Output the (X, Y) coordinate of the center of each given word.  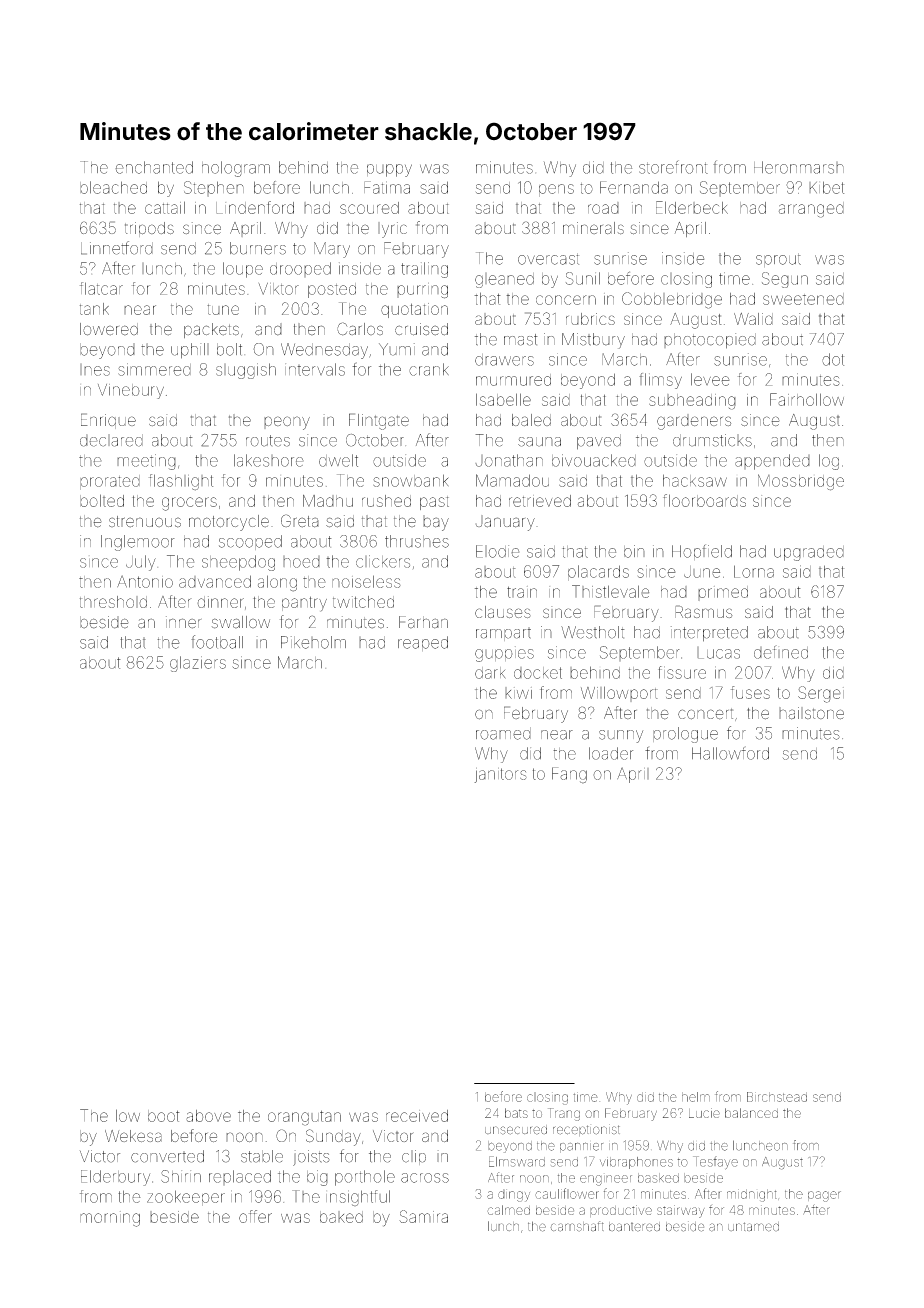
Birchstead (777, 1097)
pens (556, 190)
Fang (569, 775)
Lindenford (255, 207)
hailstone (811, 713)
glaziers (198, 664)
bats (516, 1113)
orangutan (304, 1118)
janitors (500, 775)
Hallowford (730, 753)
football (217, 642)
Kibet (826, 187)
